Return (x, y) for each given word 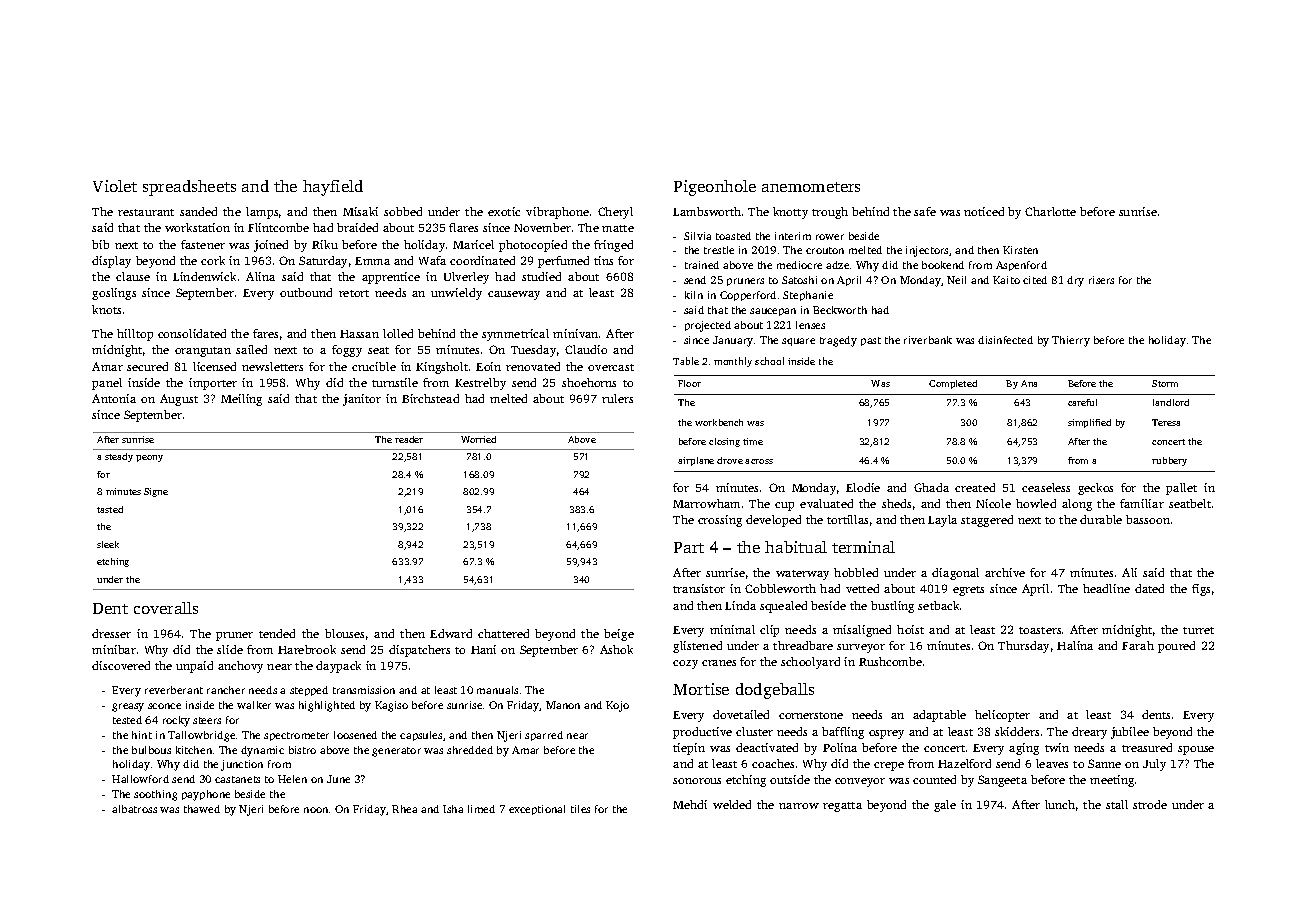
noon (316, 810)
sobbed (403, 211)
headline (1106, 588)
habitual (796, 547)
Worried (478, 439)
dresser (111, 633)
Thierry (1071, 341)
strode (1150, 804)
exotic (504, 211)
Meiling (241, 400)
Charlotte (1050, 211)
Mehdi (690, 804)
